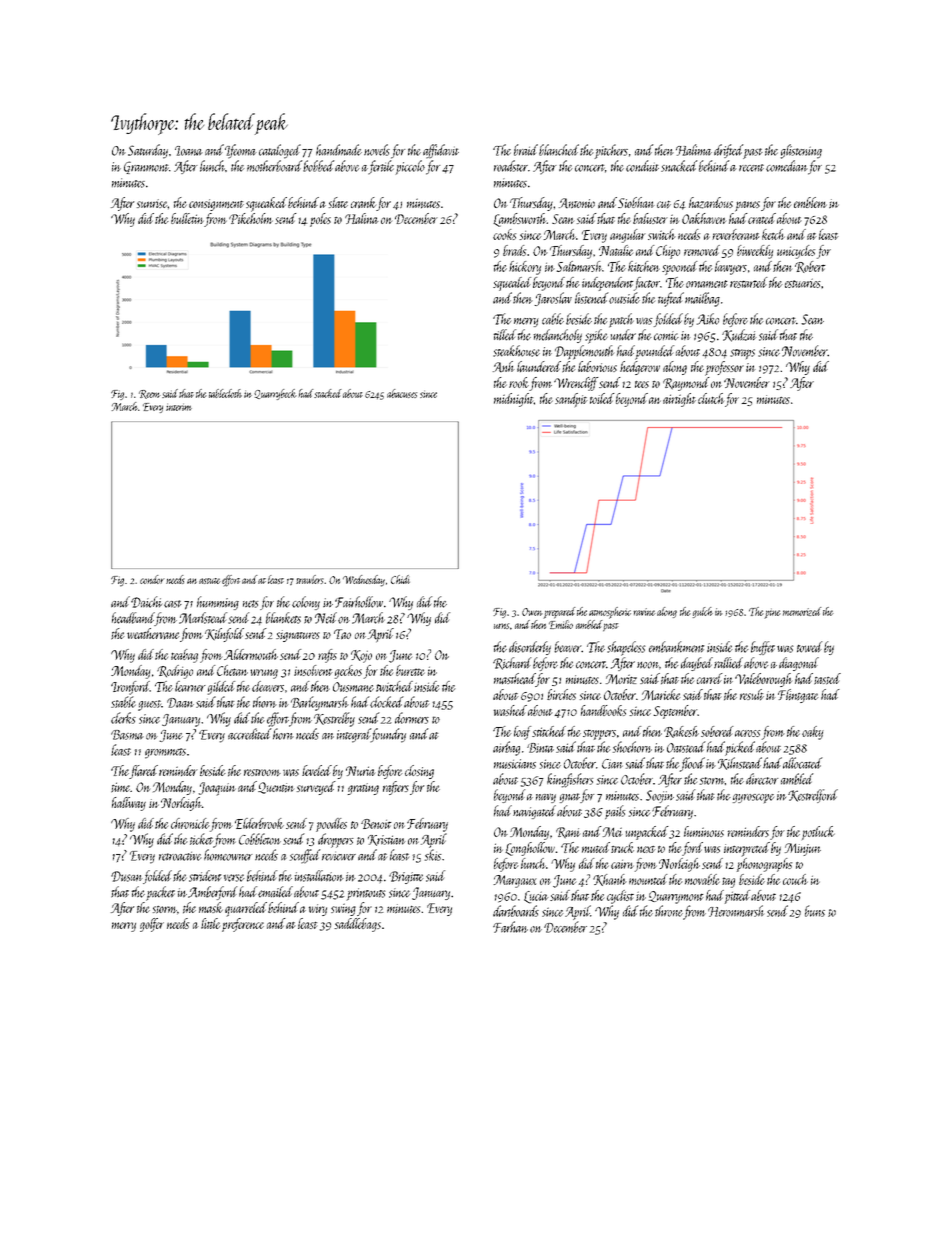  Describe the element at coordinates (711, 398) in the screenshot. I see `clutch` at that location.
